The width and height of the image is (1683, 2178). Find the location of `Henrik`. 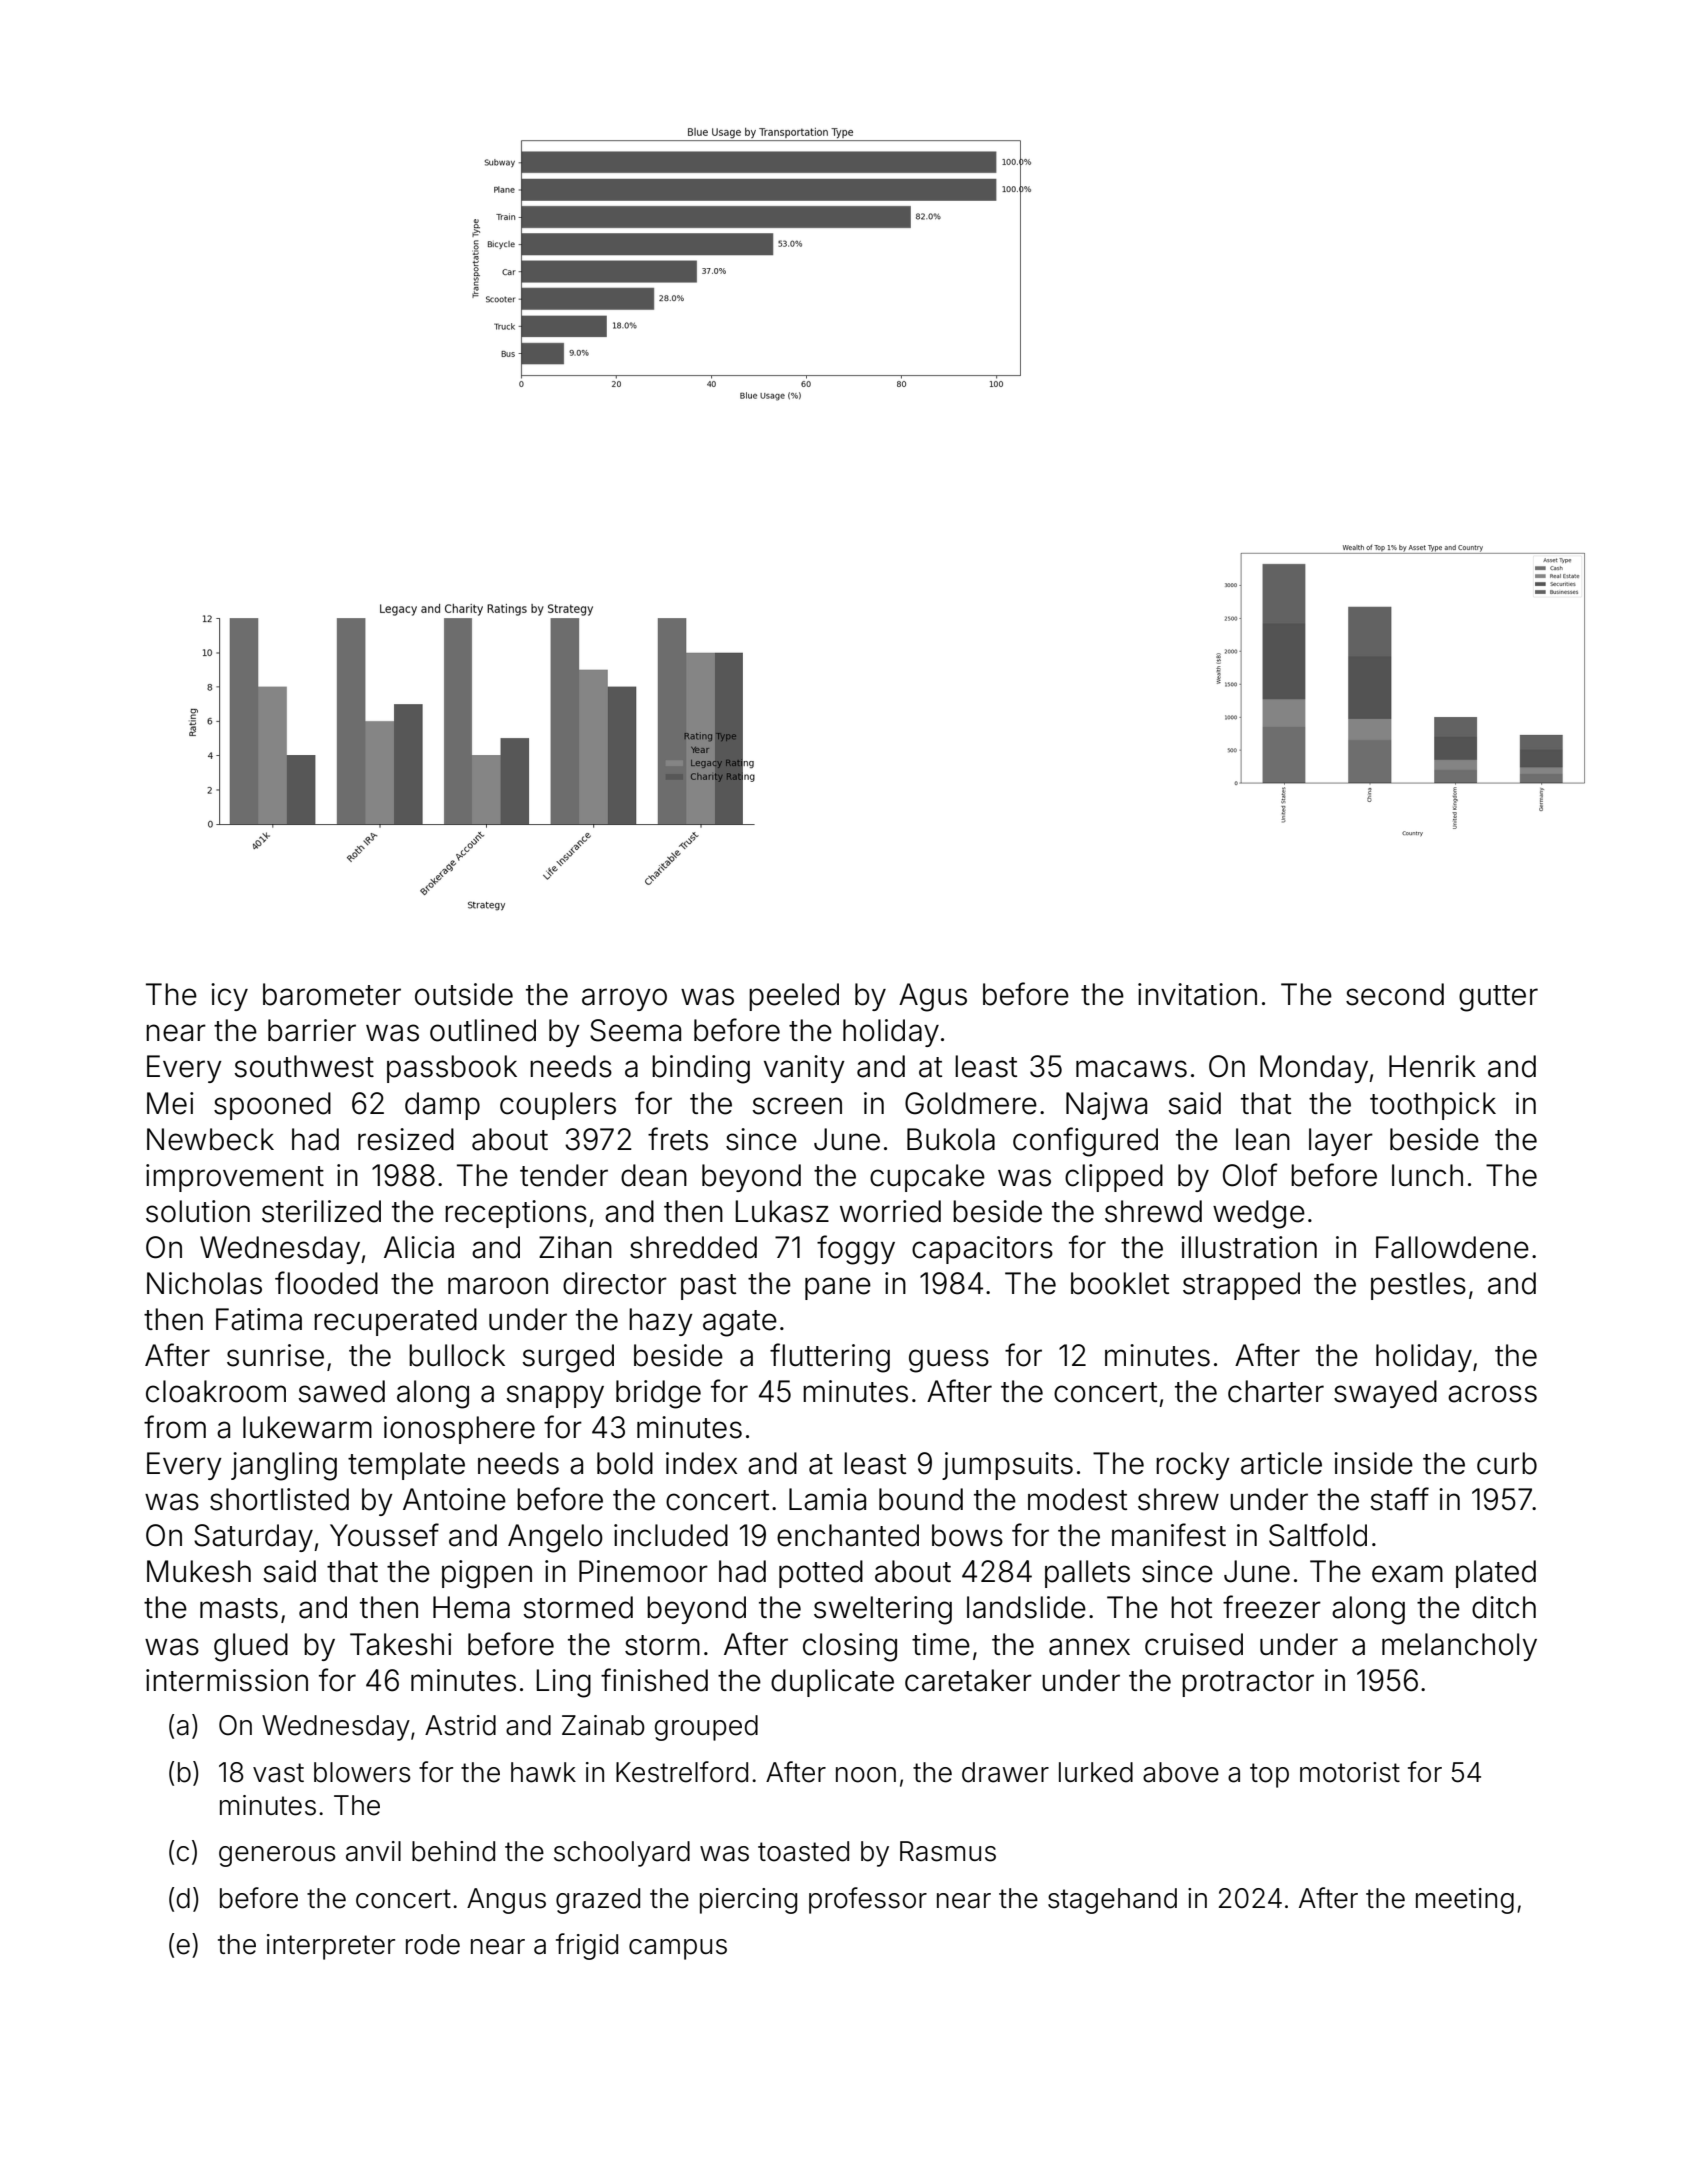

Henrik is located at coordinates (1432, 1066).
